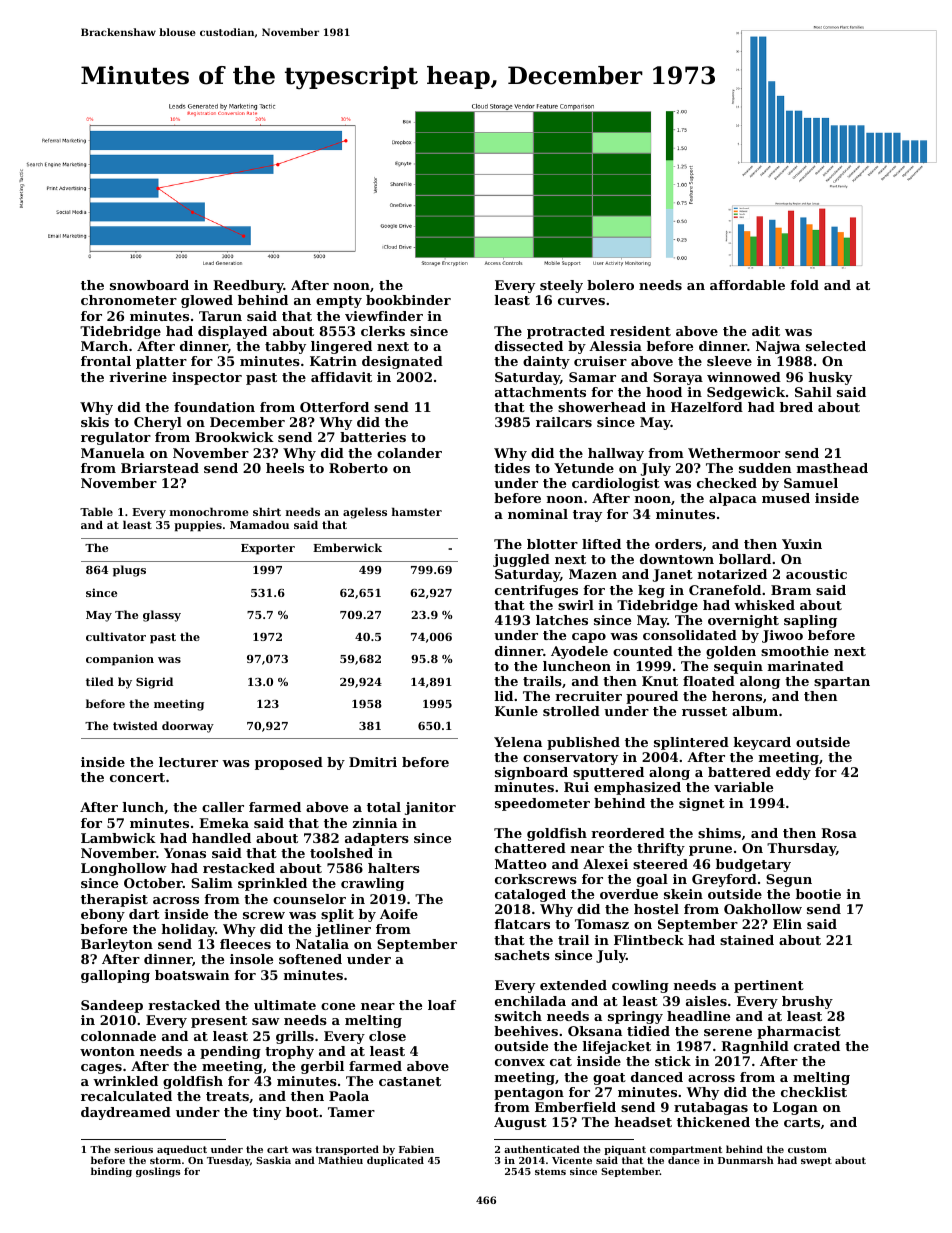  Describe the element at coordinates (521, 560) in the screenshot. I see `juggled` at that location.
